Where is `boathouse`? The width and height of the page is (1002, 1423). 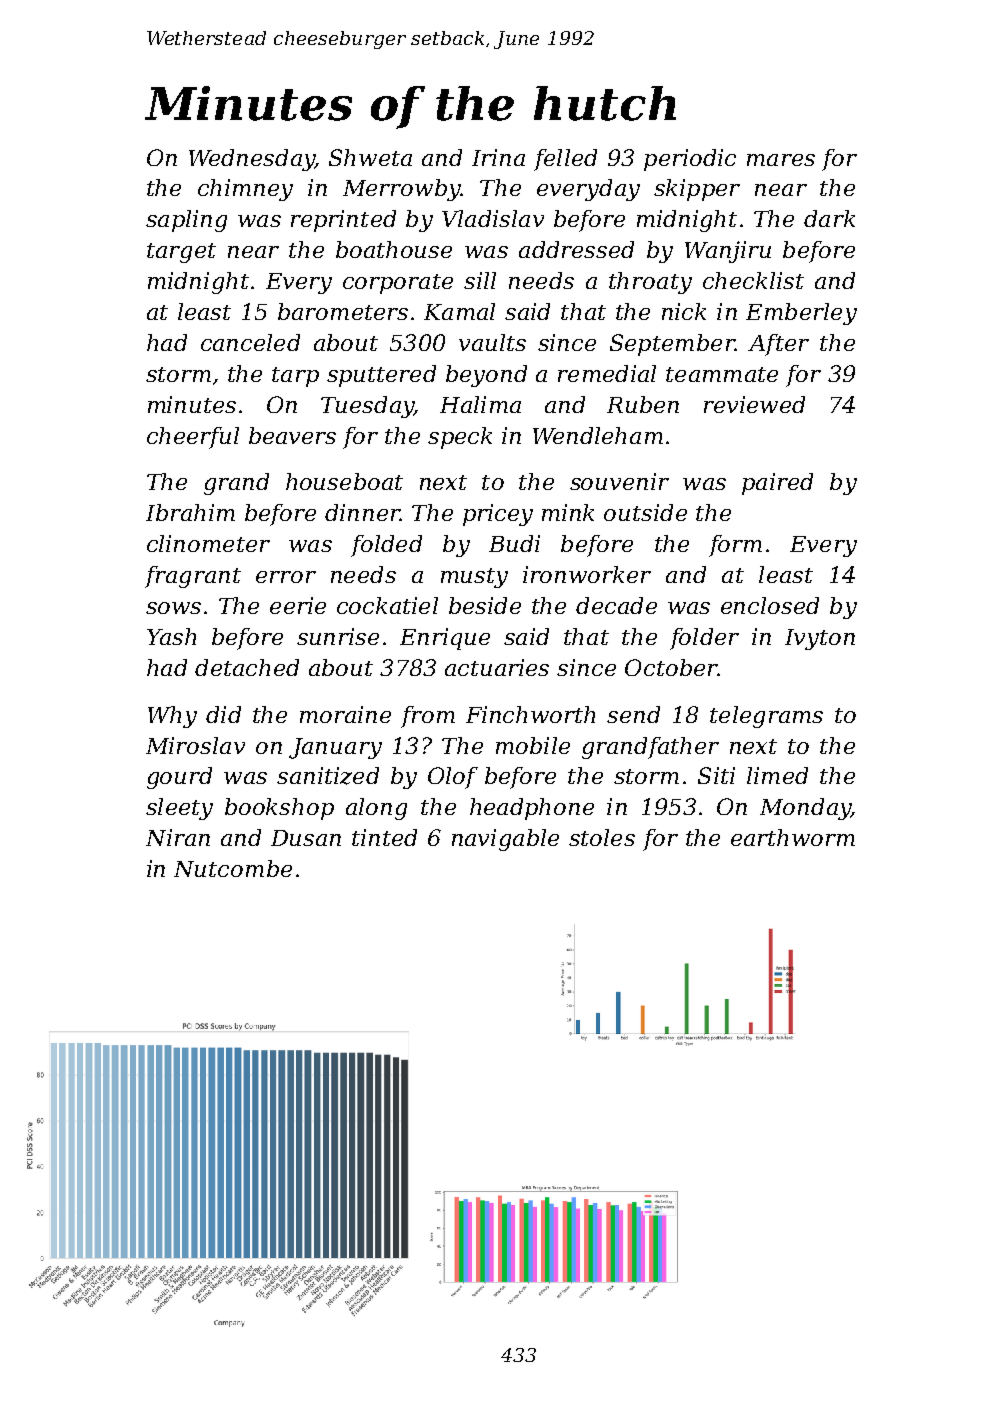
boathouse is located at coordinates (394, 249).
